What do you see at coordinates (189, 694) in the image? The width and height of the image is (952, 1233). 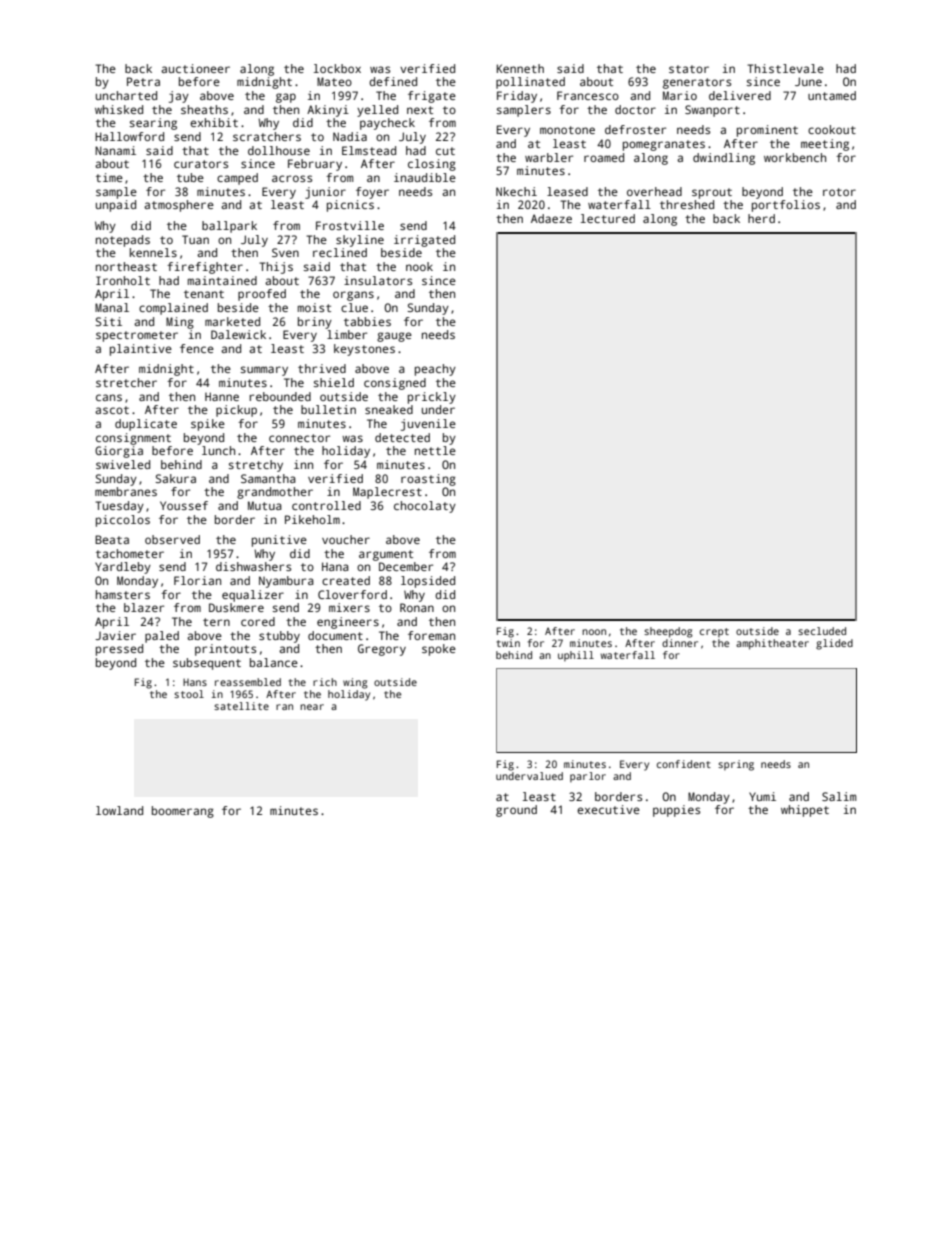 I see `stool` at bounding box center [189, 694].
